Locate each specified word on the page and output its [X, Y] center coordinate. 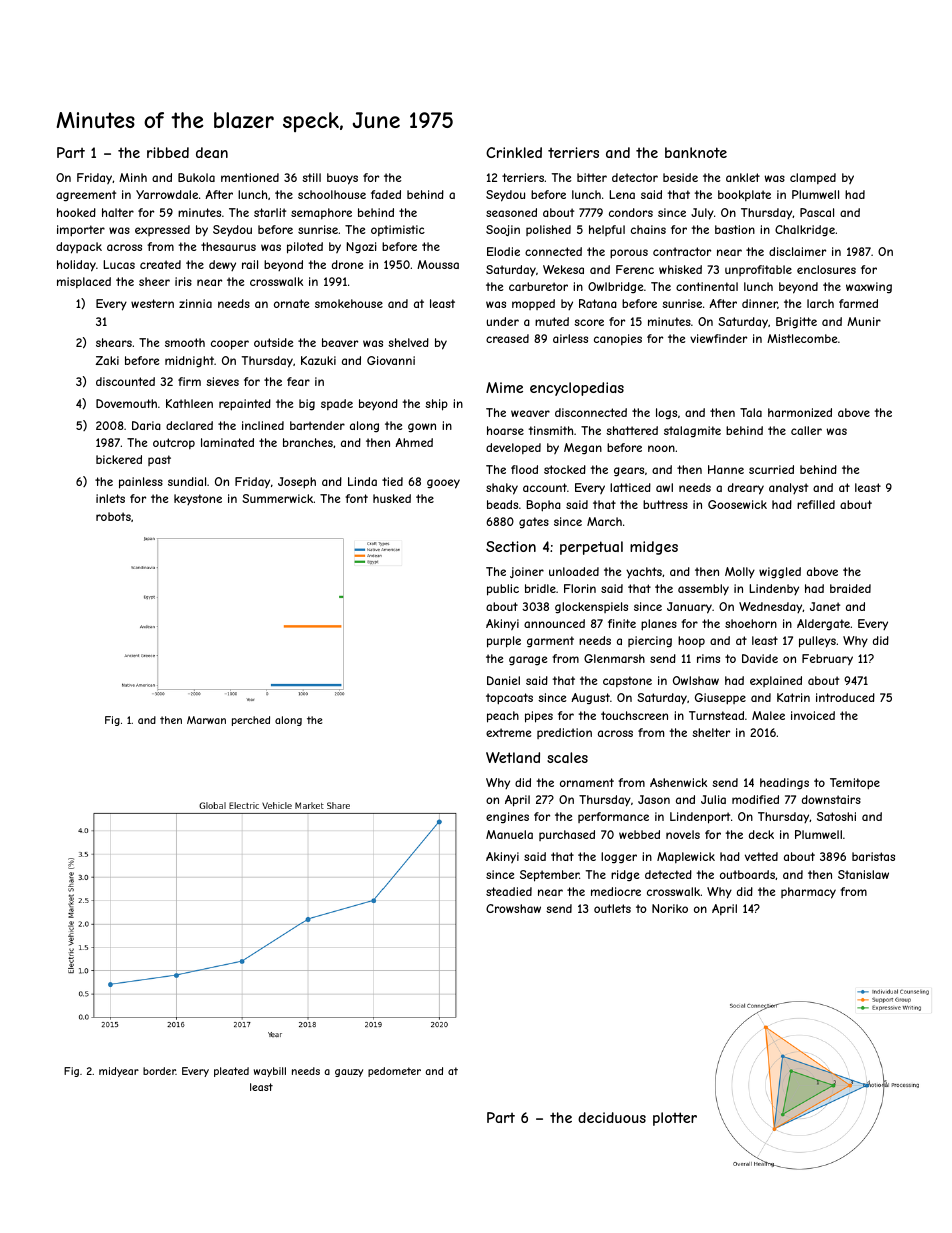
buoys [342, 179]
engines [507, 818]
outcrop [174, 443]
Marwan [206, 720]
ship [436, 405]
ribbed [168, 152]
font [356, 498]
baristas [873, 856]
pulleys [817, 642]
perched [251, 721]
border [159, 1071]
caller [806, 430]
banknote [696, 152]
